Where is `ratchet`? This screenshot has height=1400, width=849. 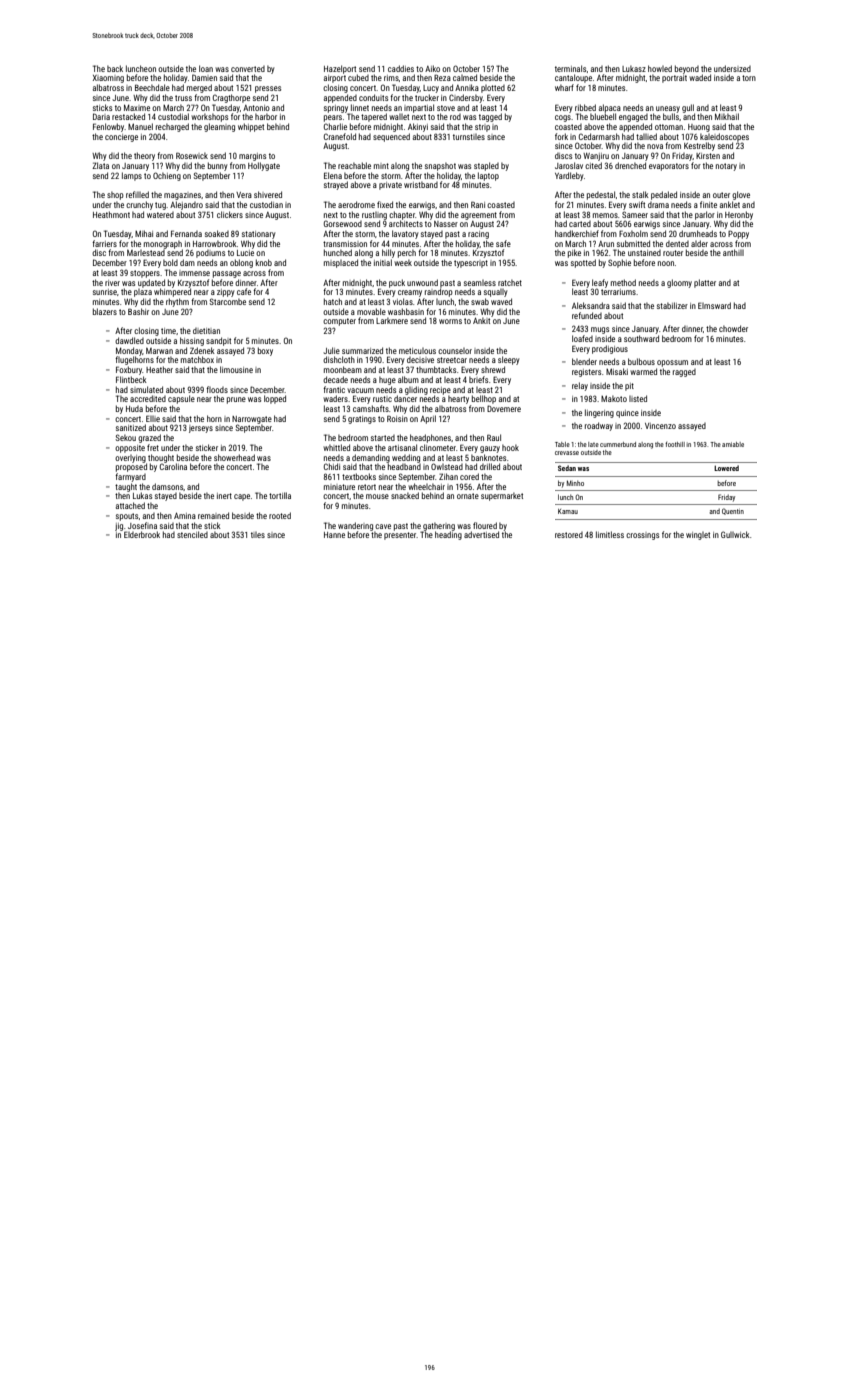 ratchet is located at coordinates (510, 283).
